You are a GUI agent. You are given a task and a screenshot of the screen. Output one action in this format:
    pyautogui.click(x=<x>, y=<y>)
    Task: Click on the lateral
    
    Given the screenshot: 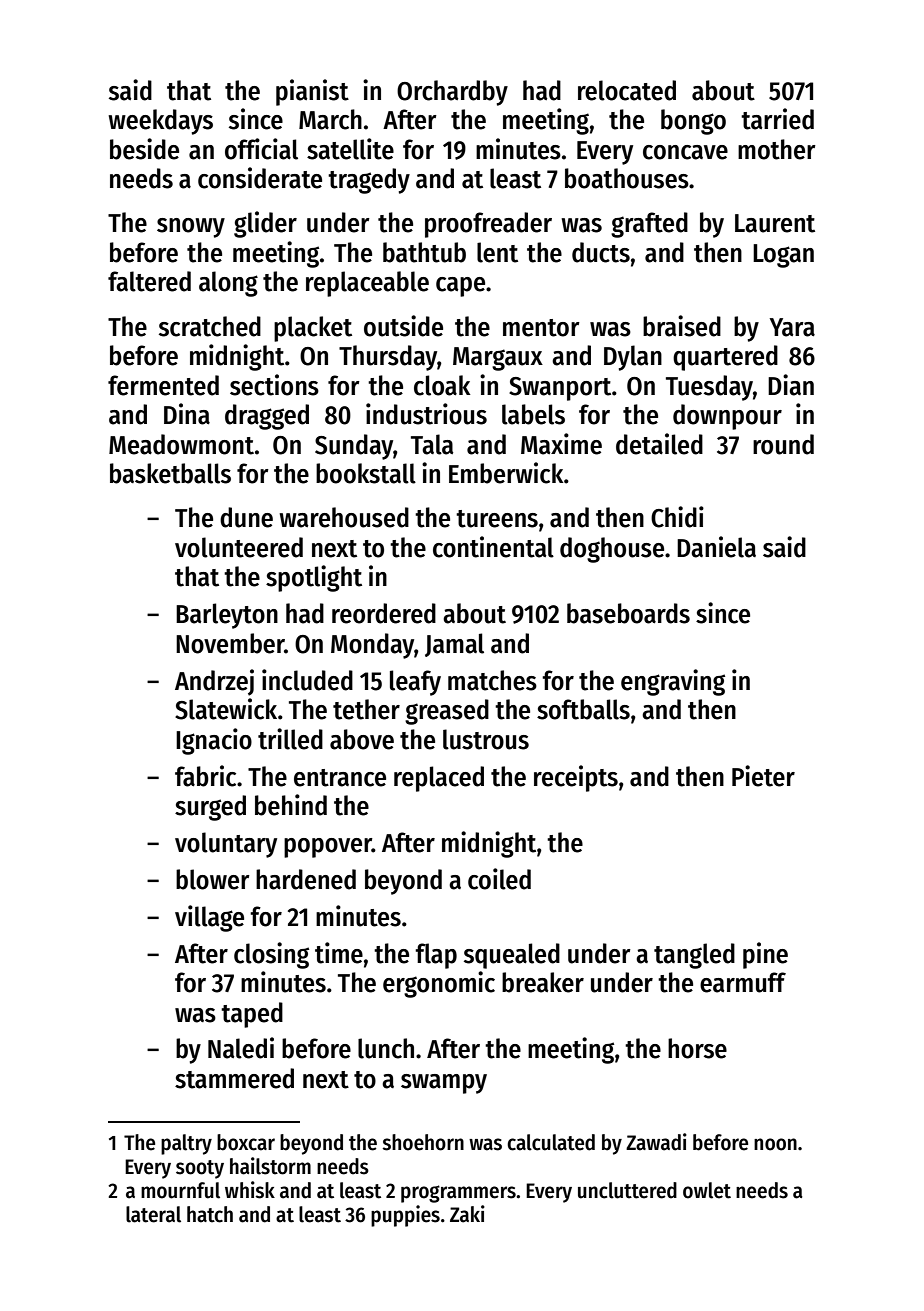 What is the action you would take?
    pyautogui.click(x=153, y=1214)
